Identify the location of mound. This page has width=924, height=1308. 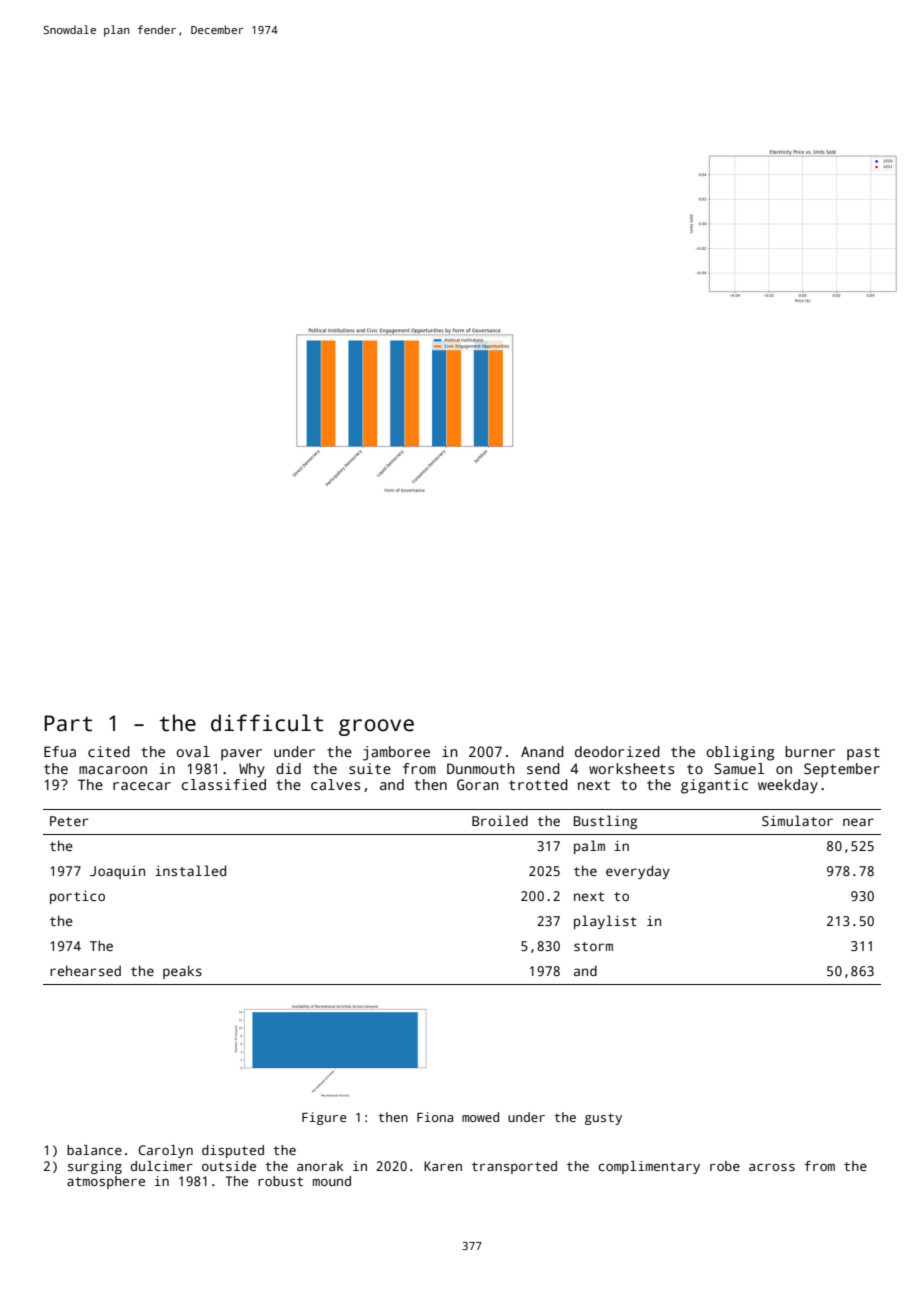
(332, 1181).
